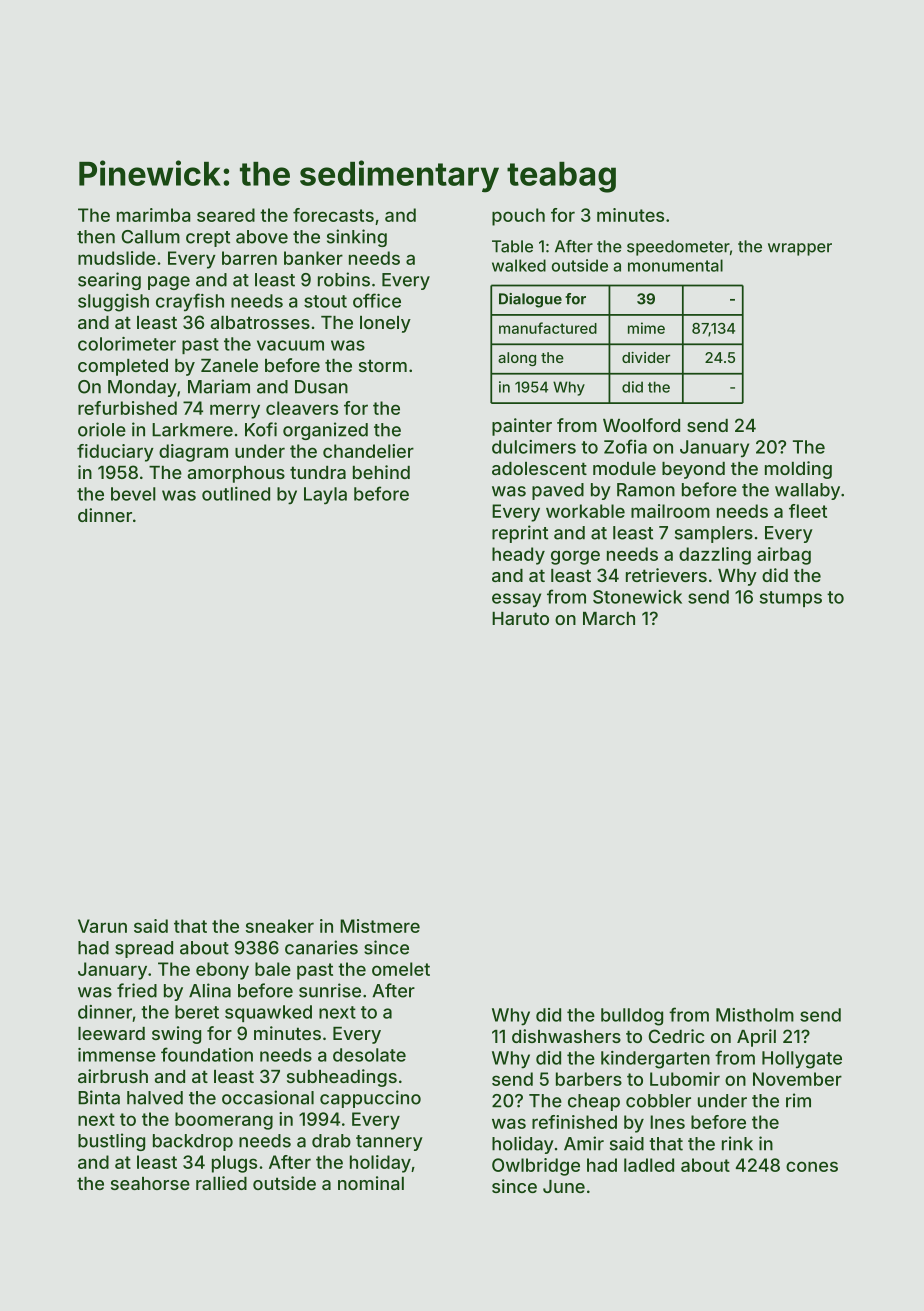 The width and height of the screenshot is (924, 1311). I want to click on sneaker, so click(280, 926).
